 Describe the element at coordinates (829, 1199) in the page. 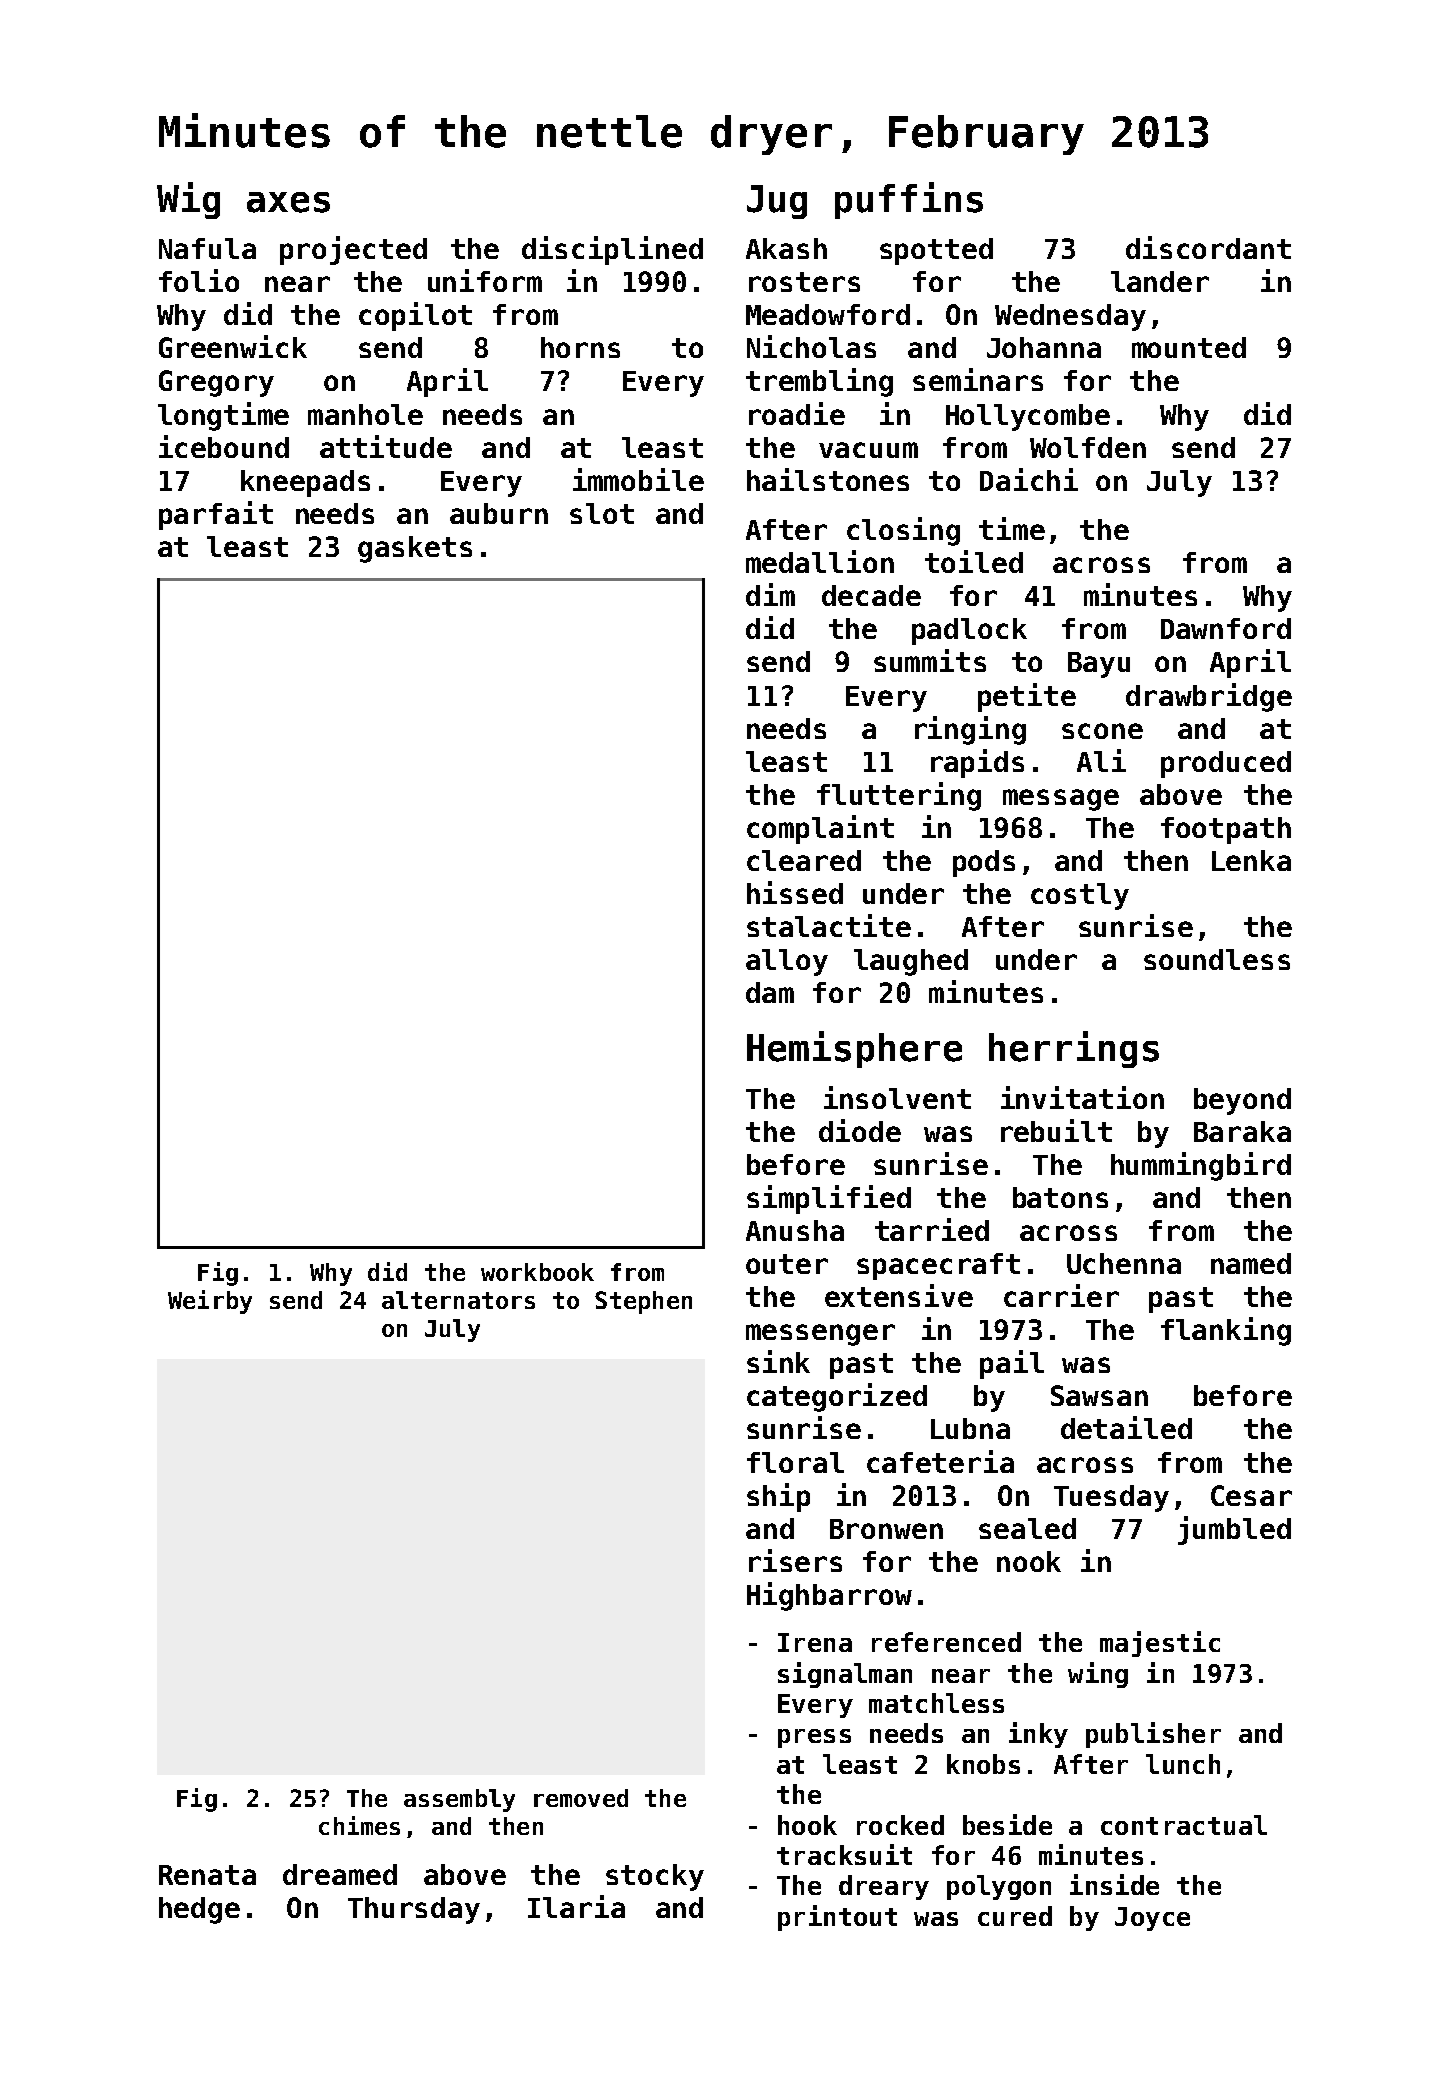

I see `simplified` at that location.
